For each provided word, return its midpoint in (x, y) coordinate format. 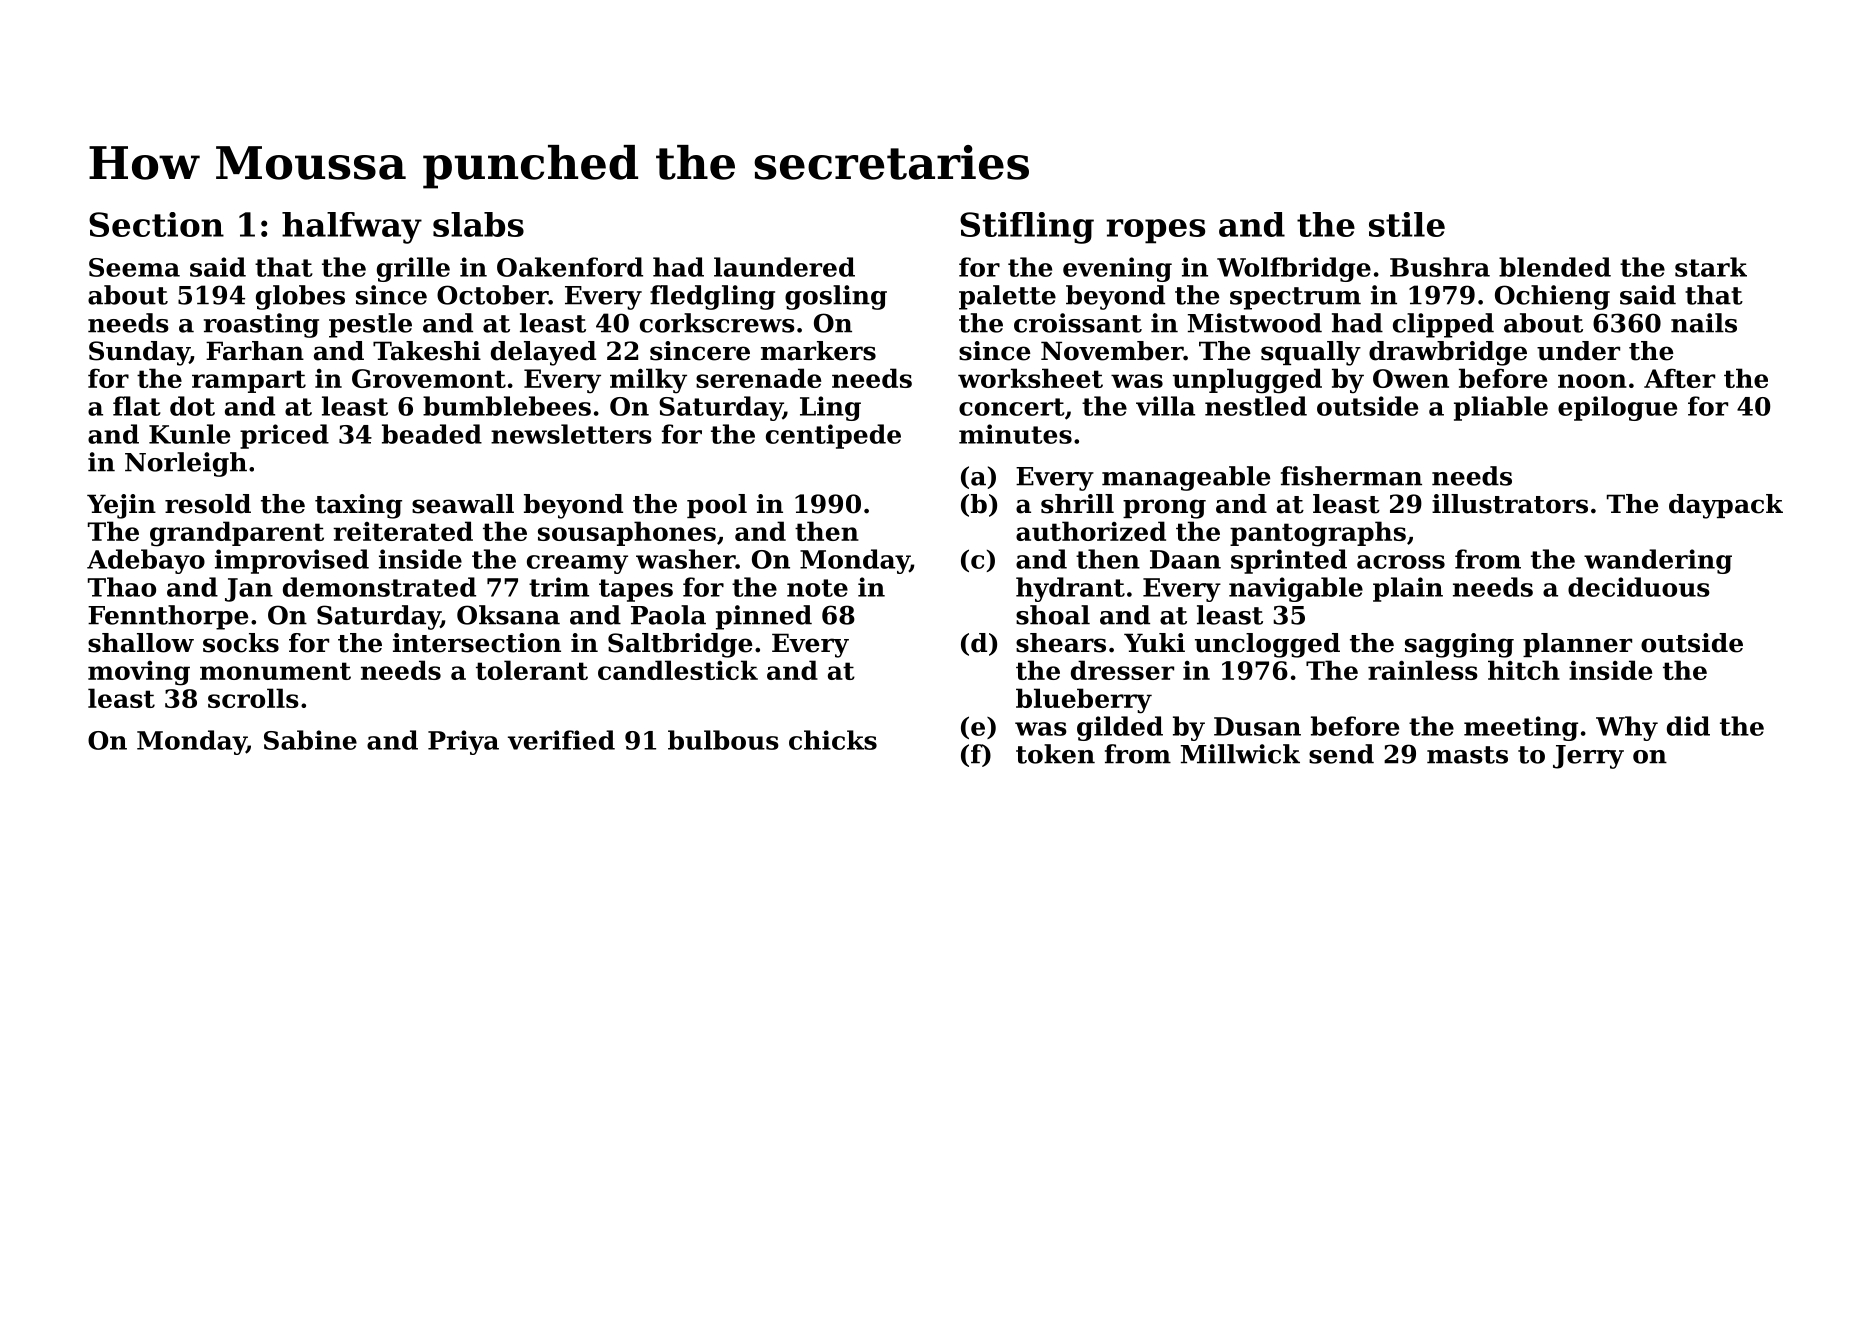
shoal (1053, 615)
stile (1407, 224)
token (1055, 754)
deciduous (1639, 587)
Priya (463, 742)
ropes (1155, 231)
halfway (352, 228)
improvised (292, 561)
